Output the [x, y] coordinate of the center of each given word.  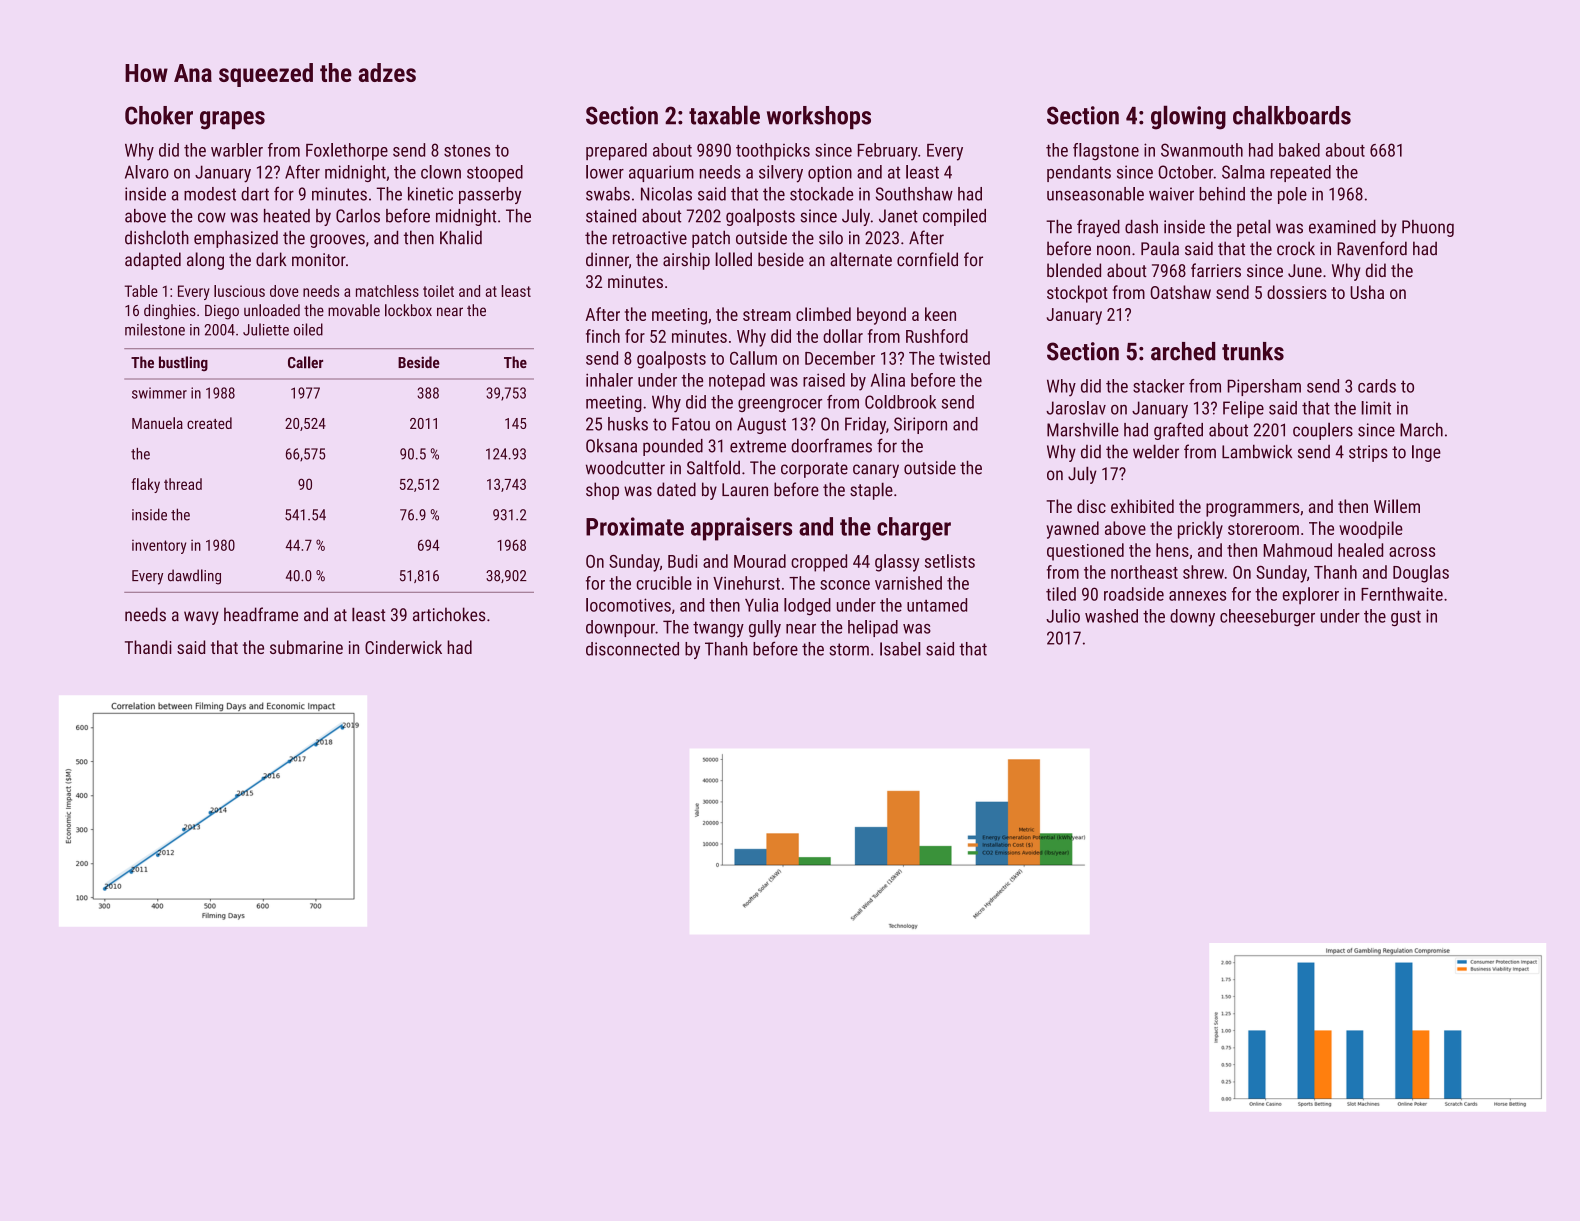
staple [871, 491]
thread [183, 484]
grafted [1178, 431]
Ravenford [1372, 248]
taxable [724, 115]
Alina [888, 380]
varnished [908, 583]
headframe [261, 614]
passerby [490, 195]
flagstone [1106, 152]
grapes [232, 120]
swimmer [159, 393]
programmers [1253, 510]
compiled [954, 217]
